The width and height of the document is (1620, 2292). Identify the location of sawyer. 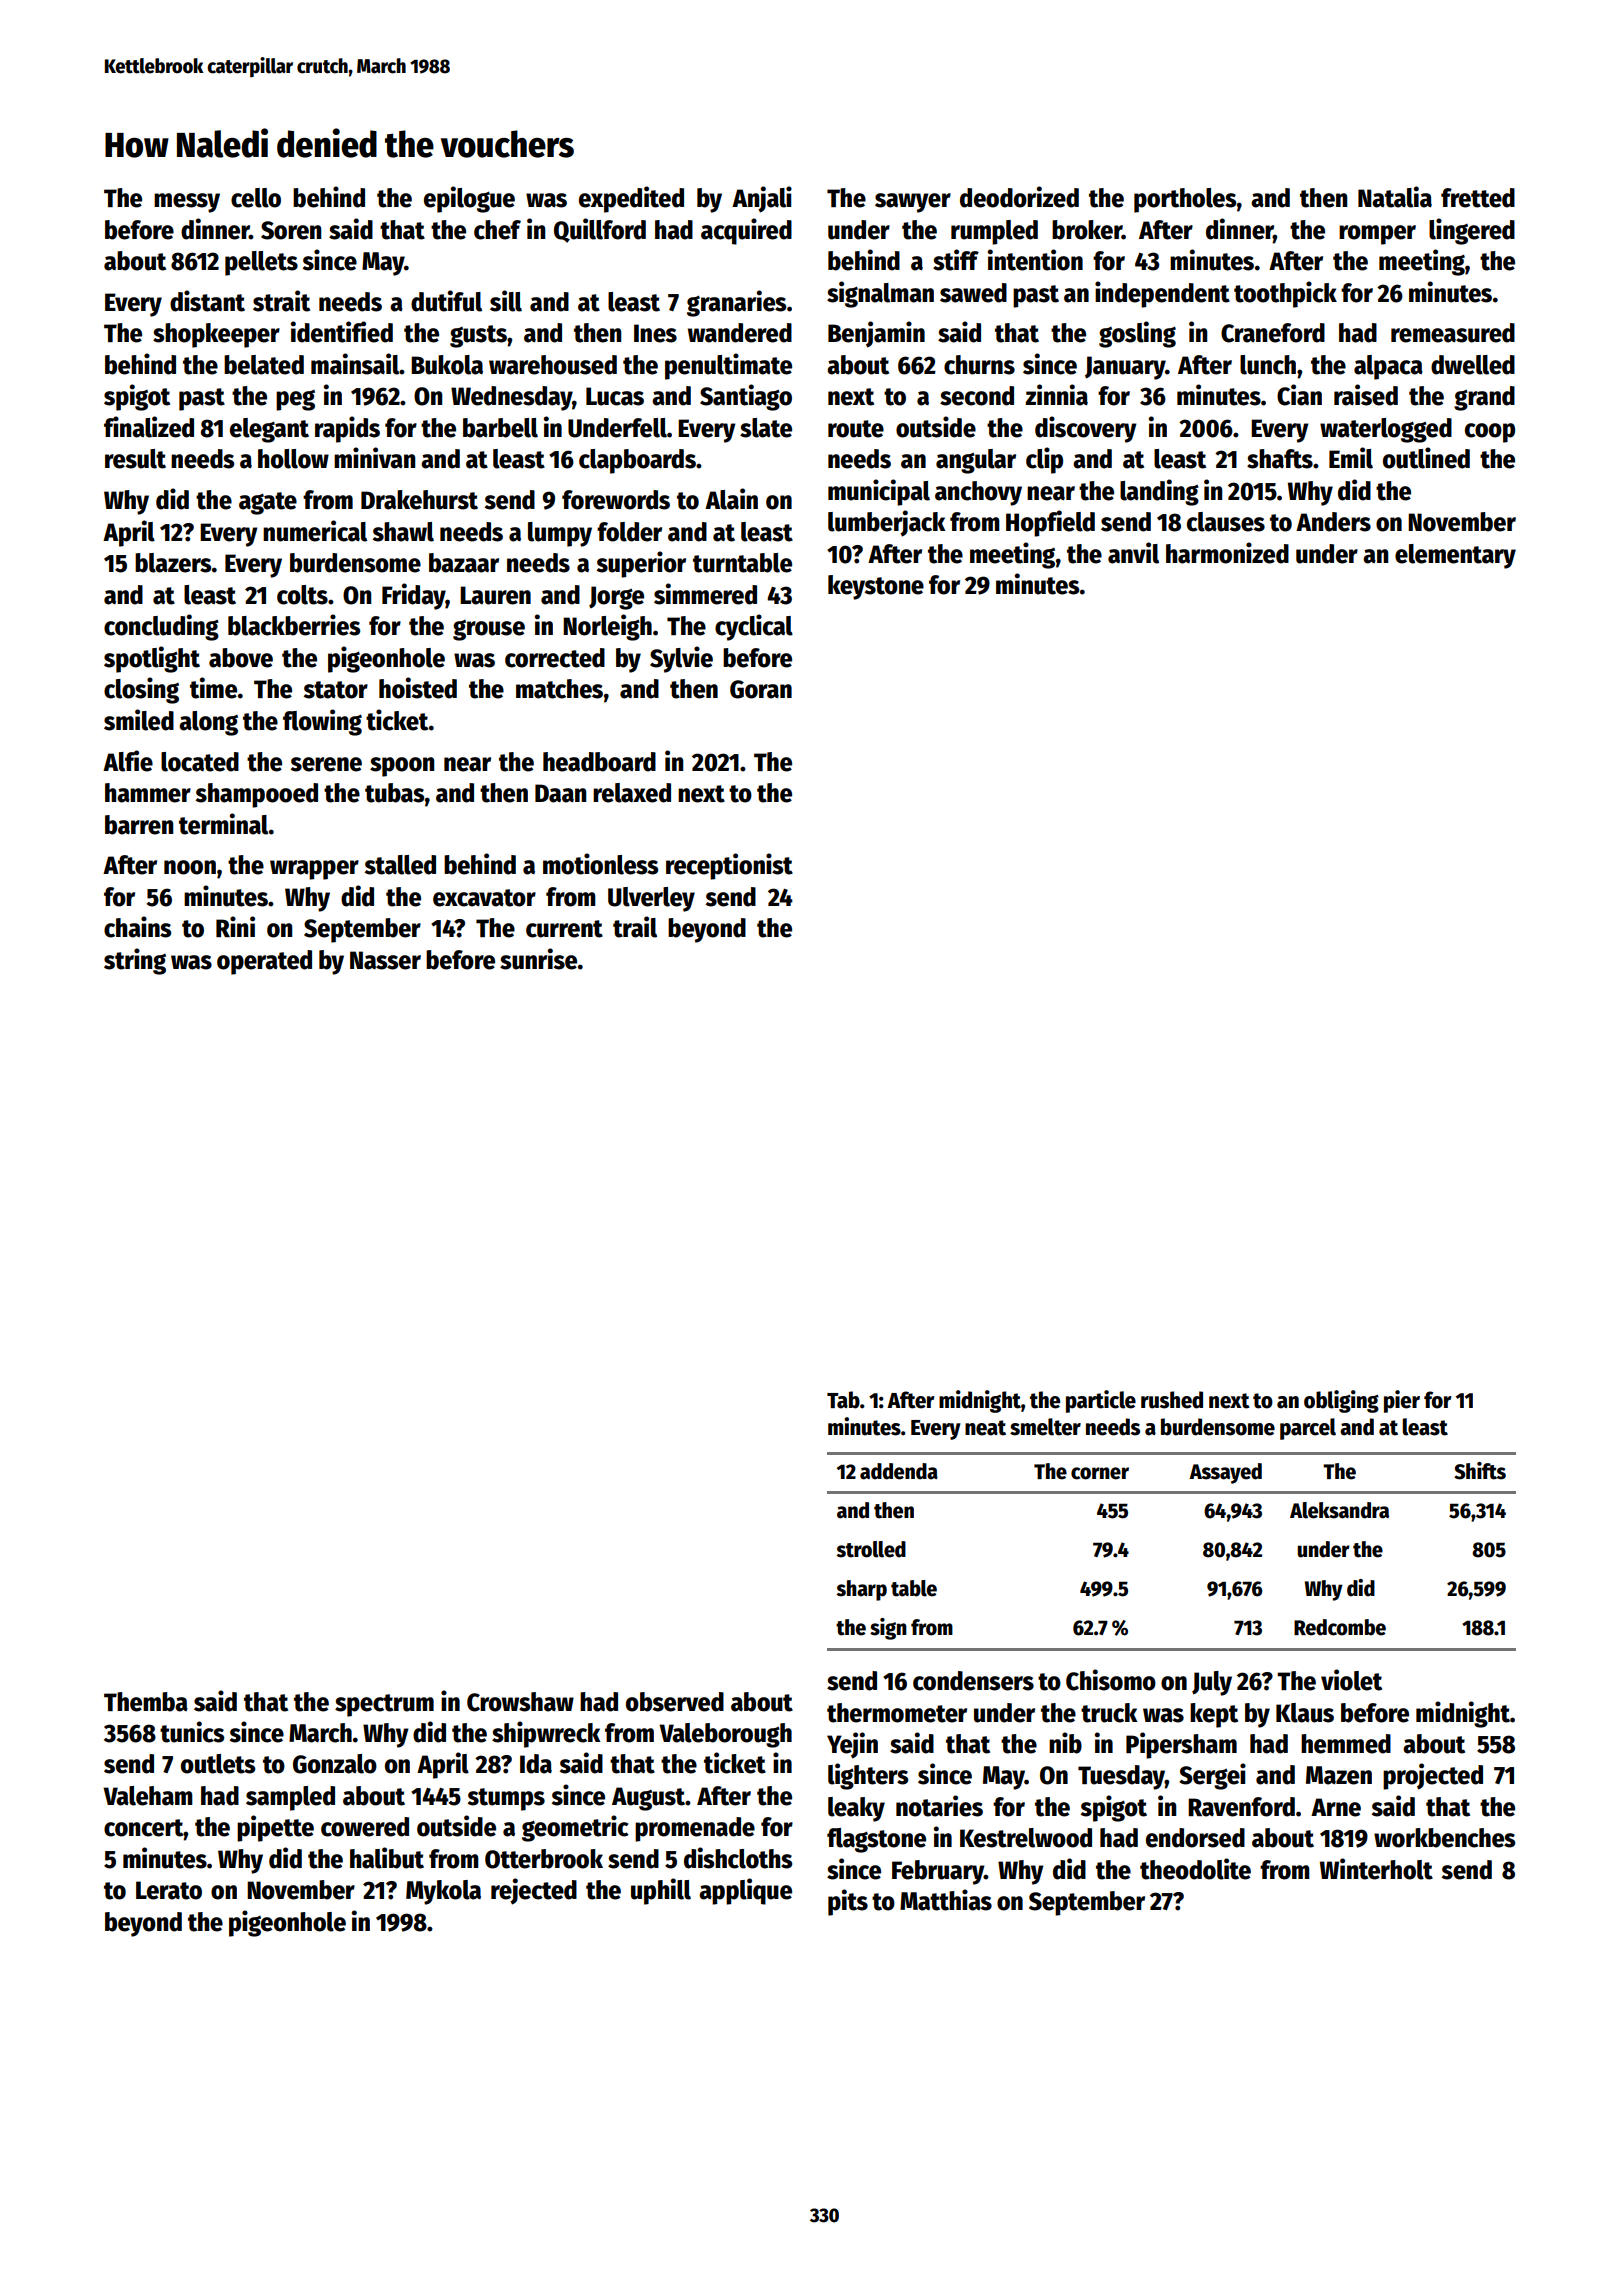
(913, 203).
